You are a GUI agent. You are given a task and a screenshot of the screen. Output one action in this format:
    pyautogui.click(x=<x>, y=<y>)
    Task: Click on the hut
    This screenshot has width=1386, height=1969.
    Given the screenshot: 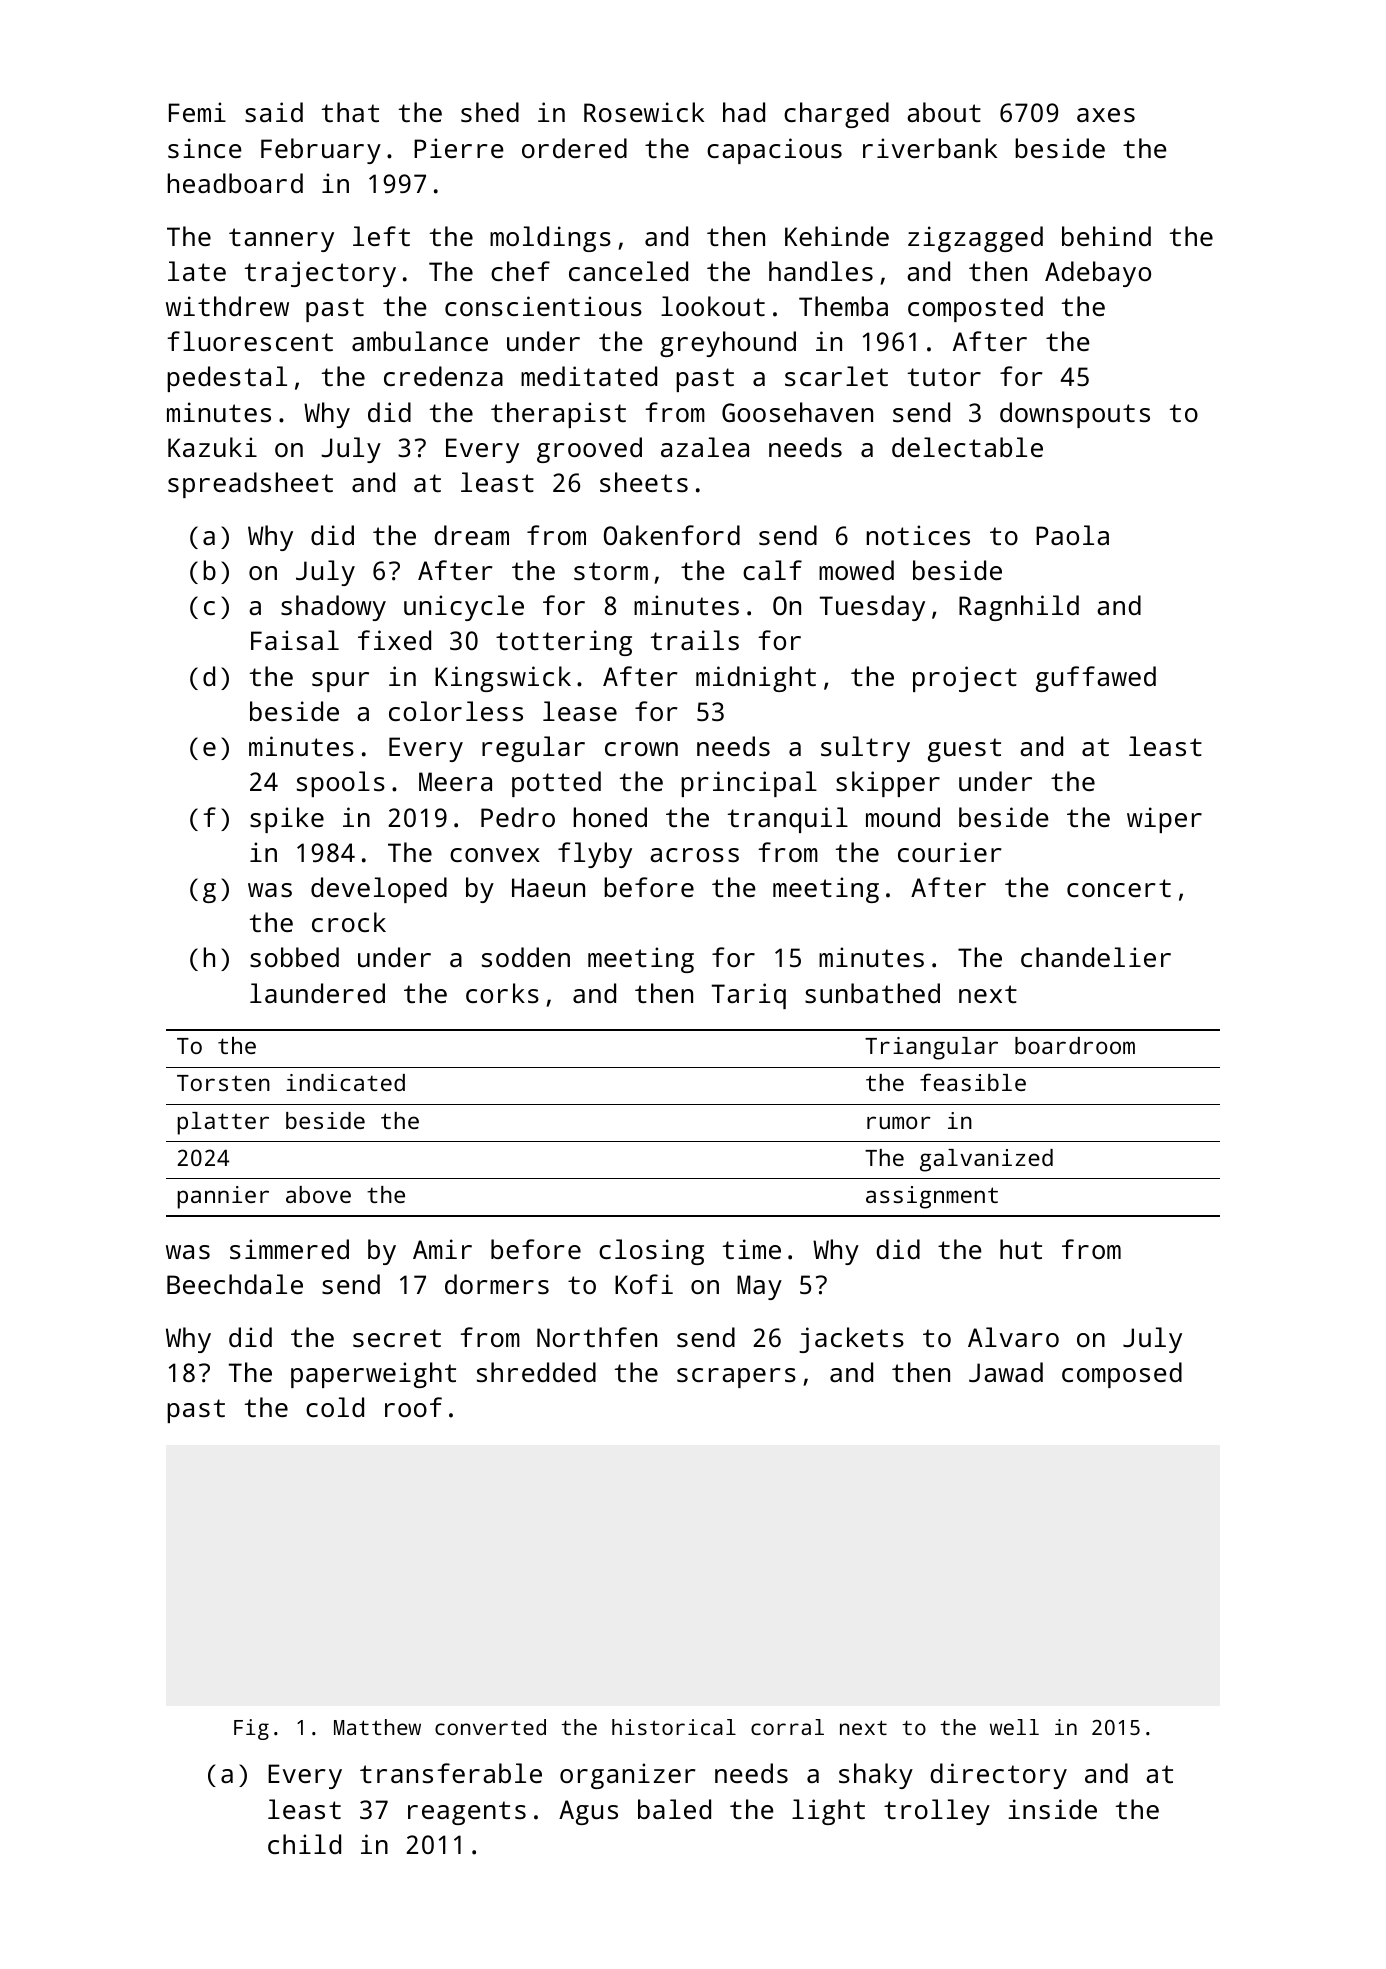 What is the action you would take?
    pyautogui.click(x=1021, y=1249)
